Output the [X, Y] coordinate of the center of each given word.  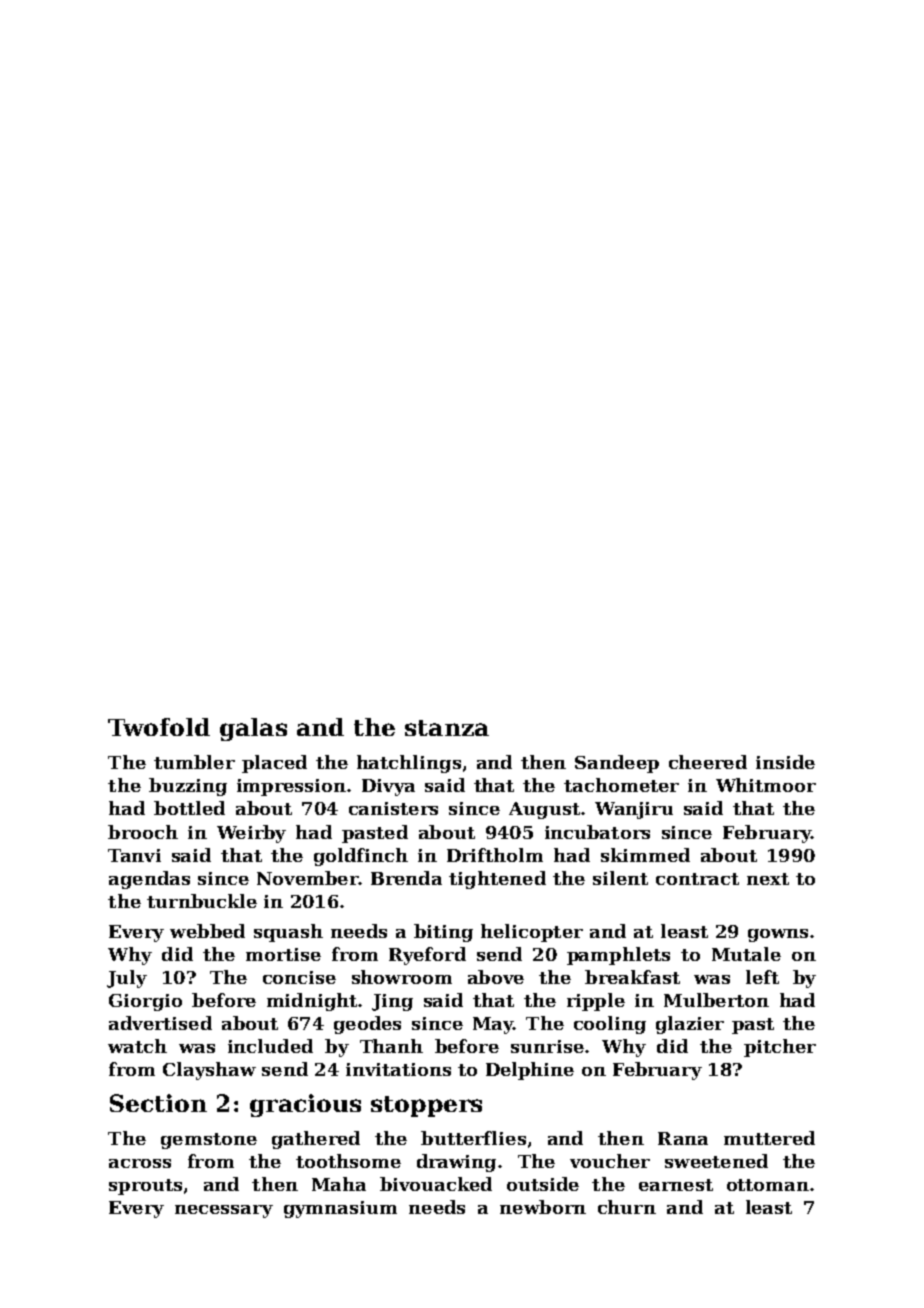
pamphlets [618, 956]
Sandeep [617, 764]
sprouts [145, 1187]
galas [253, 729]
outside [543, 1184]
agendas [149, 880]
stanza [447, 728]
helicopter [532, 933]
